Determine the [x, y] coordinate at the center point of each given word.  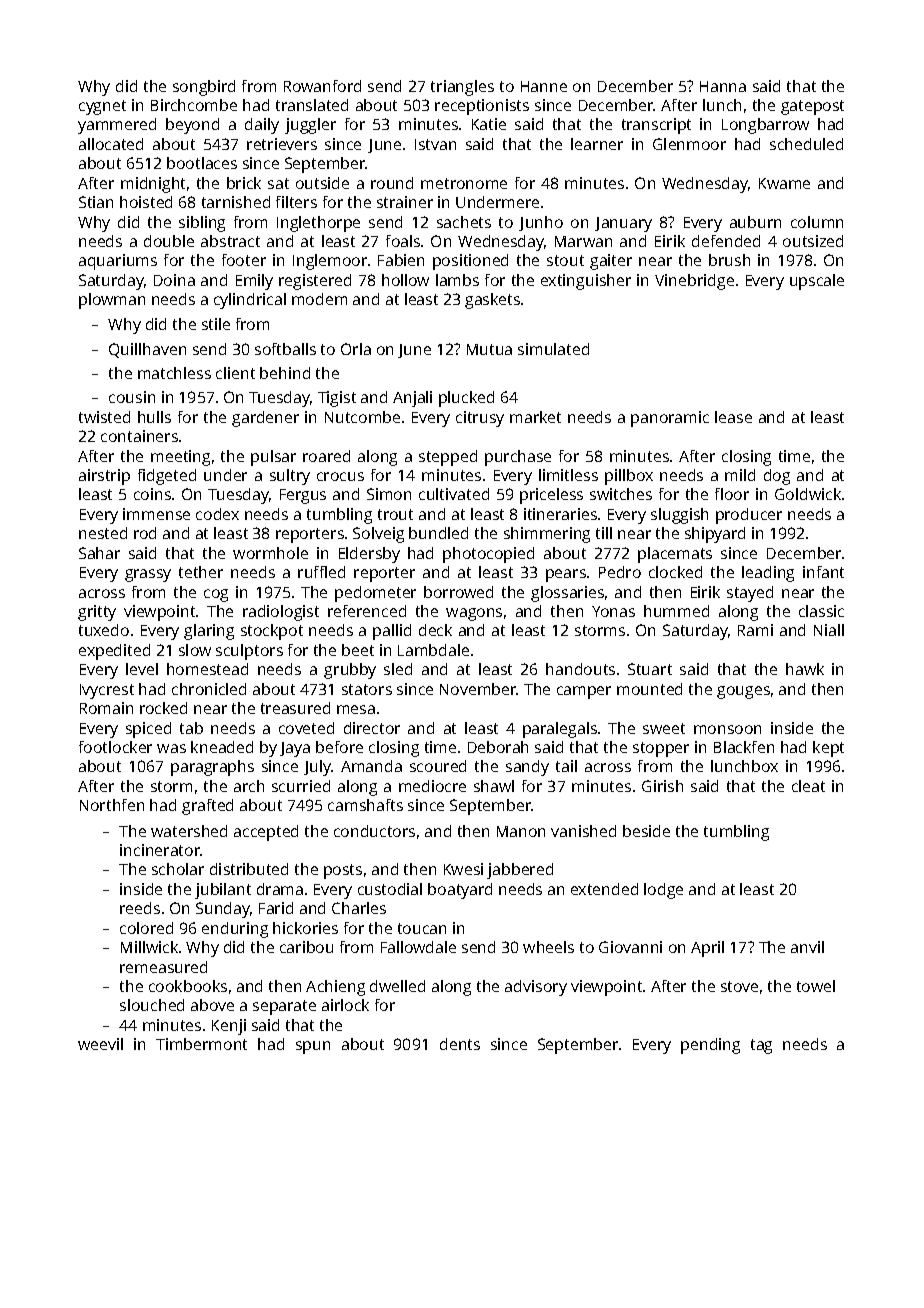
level [142, 669]
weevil [100, 1044]
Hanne [544, 86]
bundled [438, 533]
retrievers [282, 144]
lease [733, 417]
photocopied [488, 555]
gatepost [812, 107]
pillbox [629, 477]
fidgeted [167, 477]
